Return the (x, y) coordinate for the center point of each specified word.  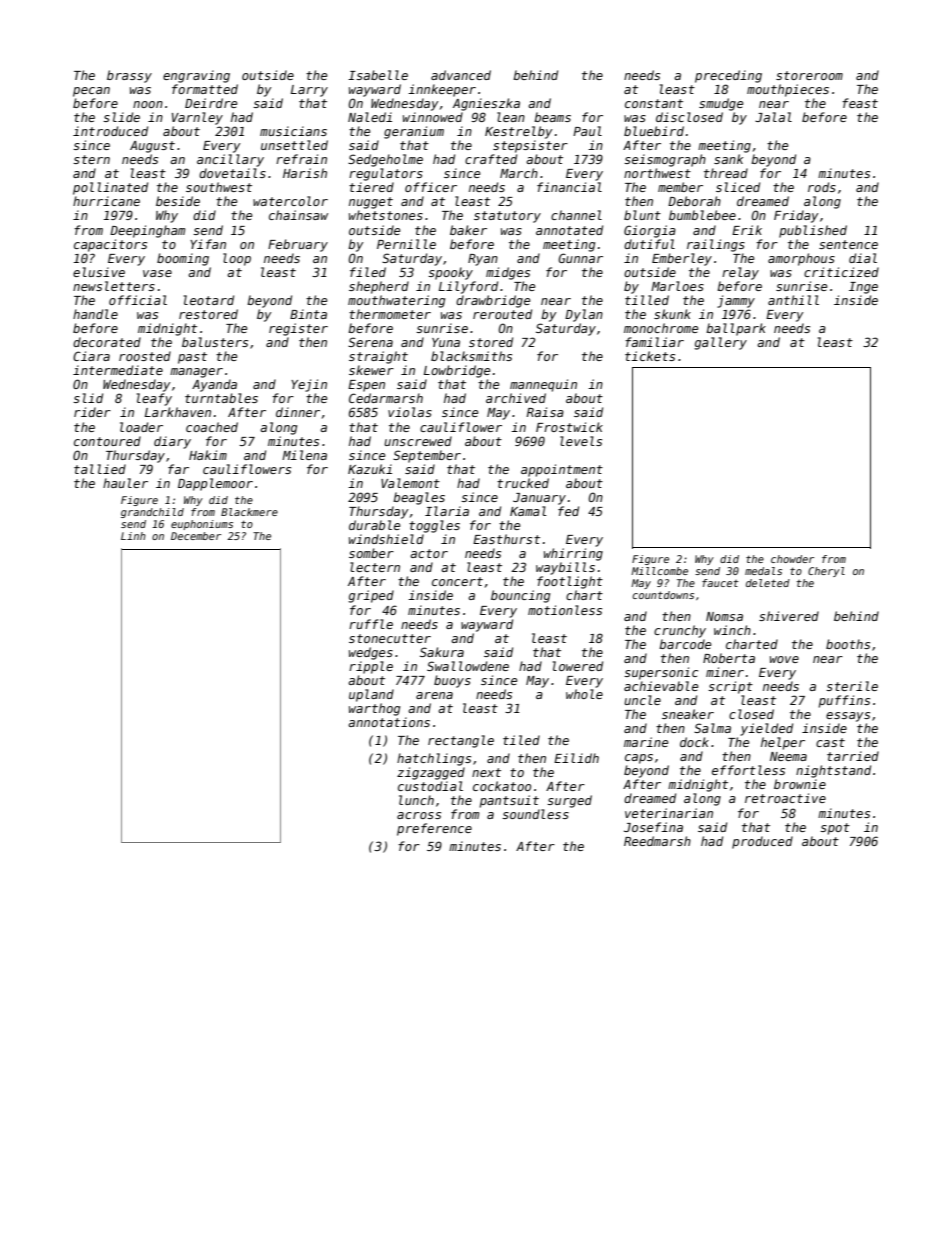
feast (860, 103)
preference (434, 829)
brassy (129, 76)
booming (183, 259)
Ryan (483, 260)
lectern (375, 567)
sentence (848, 244)
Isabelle (378, 75)
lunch (416, 800)
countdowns (663, 595)
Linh (133, 536)
